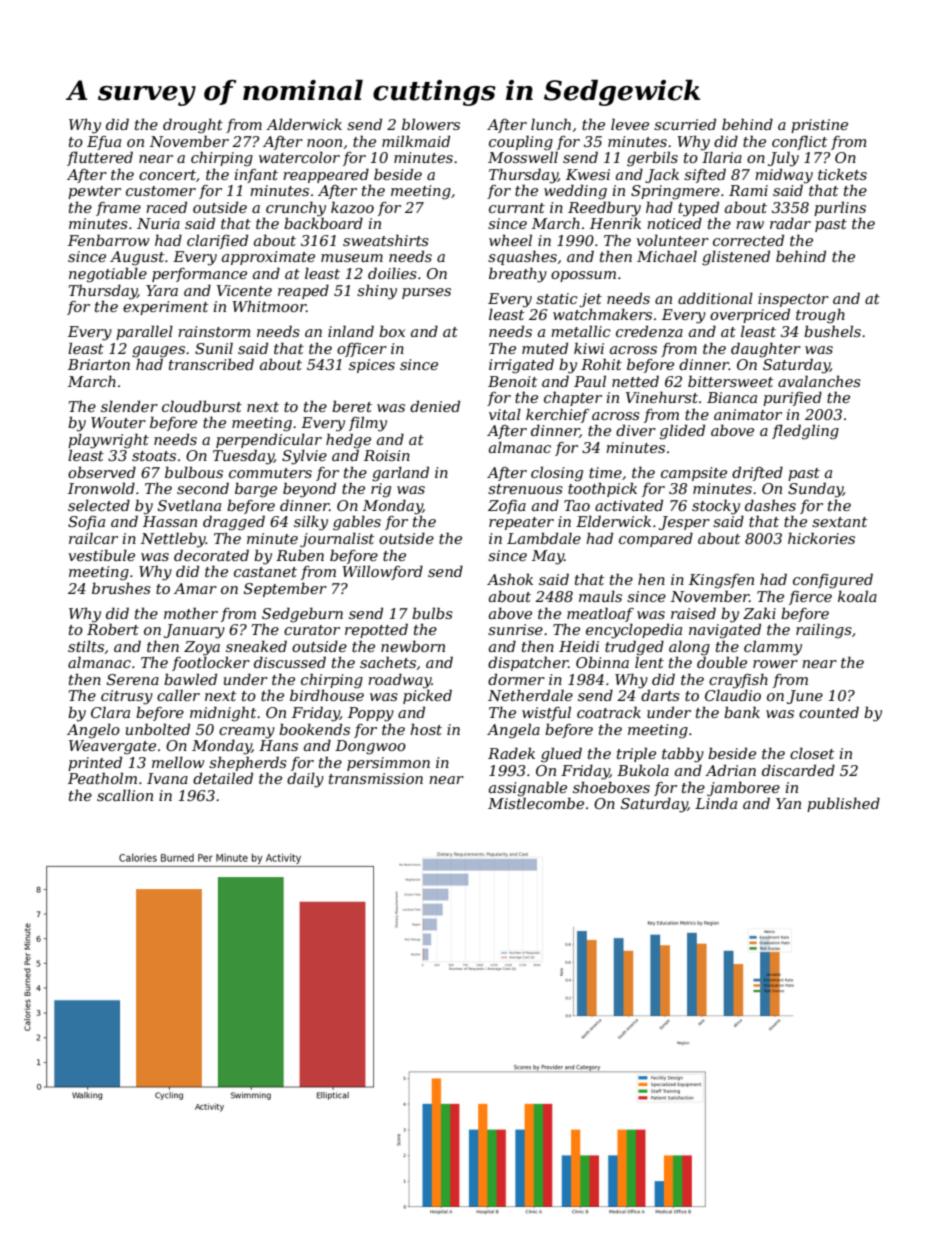 The image size is (952, 1233). What do you see at coordinates (104, 143) in the page?
I see `Efua` at bounding box center [104, 143].
